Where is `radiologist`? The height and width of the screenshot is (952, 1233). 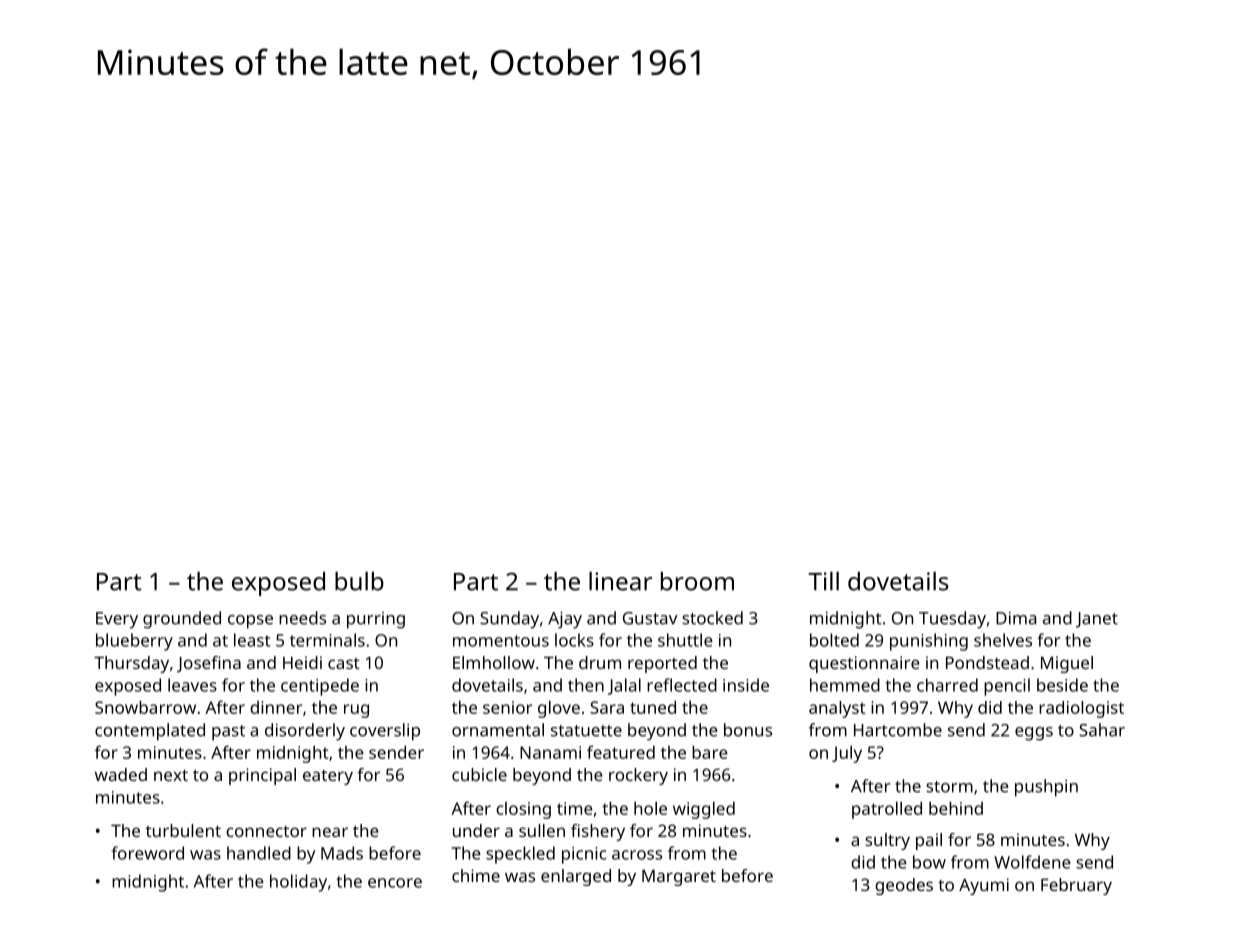
radiologist is located at coordinates (1081, 709).
